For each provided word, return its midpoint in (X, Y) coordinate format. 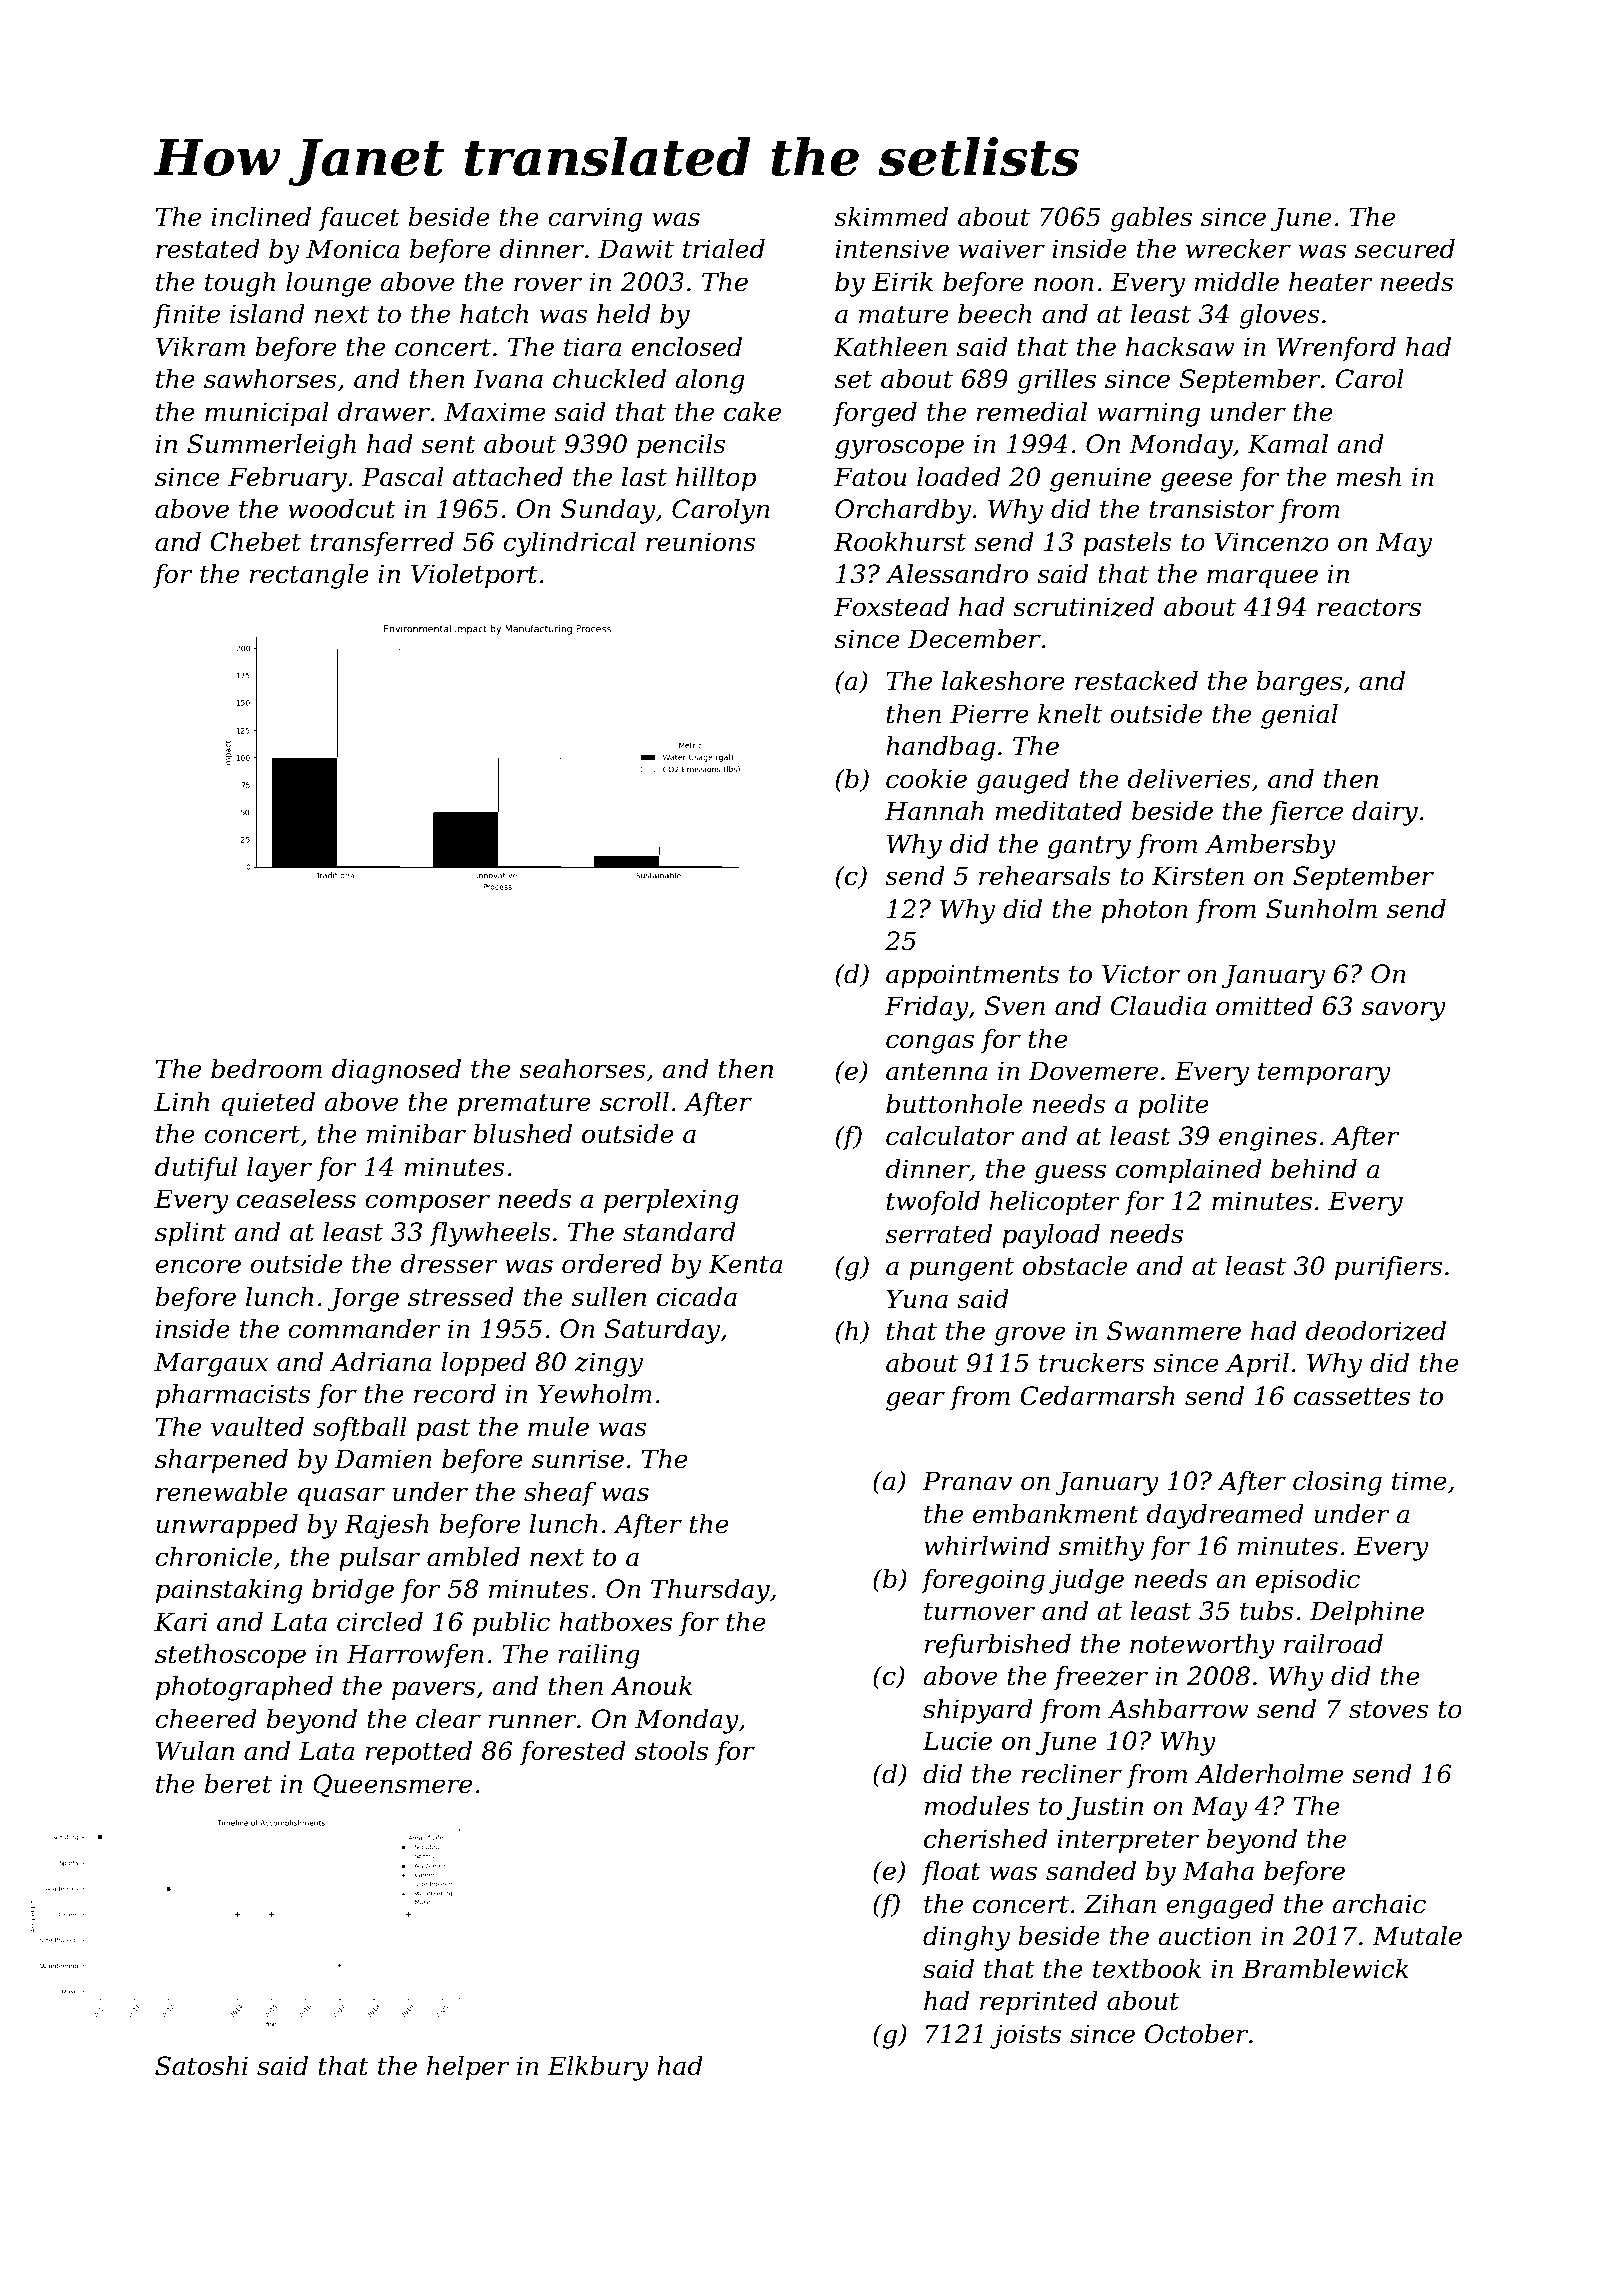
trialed (724, 249)
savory (1404, 1011)
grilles (1056, 381)
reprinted (1039, 2003)
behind (1314, 1169)
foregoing (983, 1581)
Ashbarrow (1178, 1709)
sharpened (221, 1461)
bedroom (266, 1069)
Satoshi (201, 2066)
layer (279, 1169)
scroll (634, 1102)
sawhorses (270, 379)
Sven (1014, 1006)
